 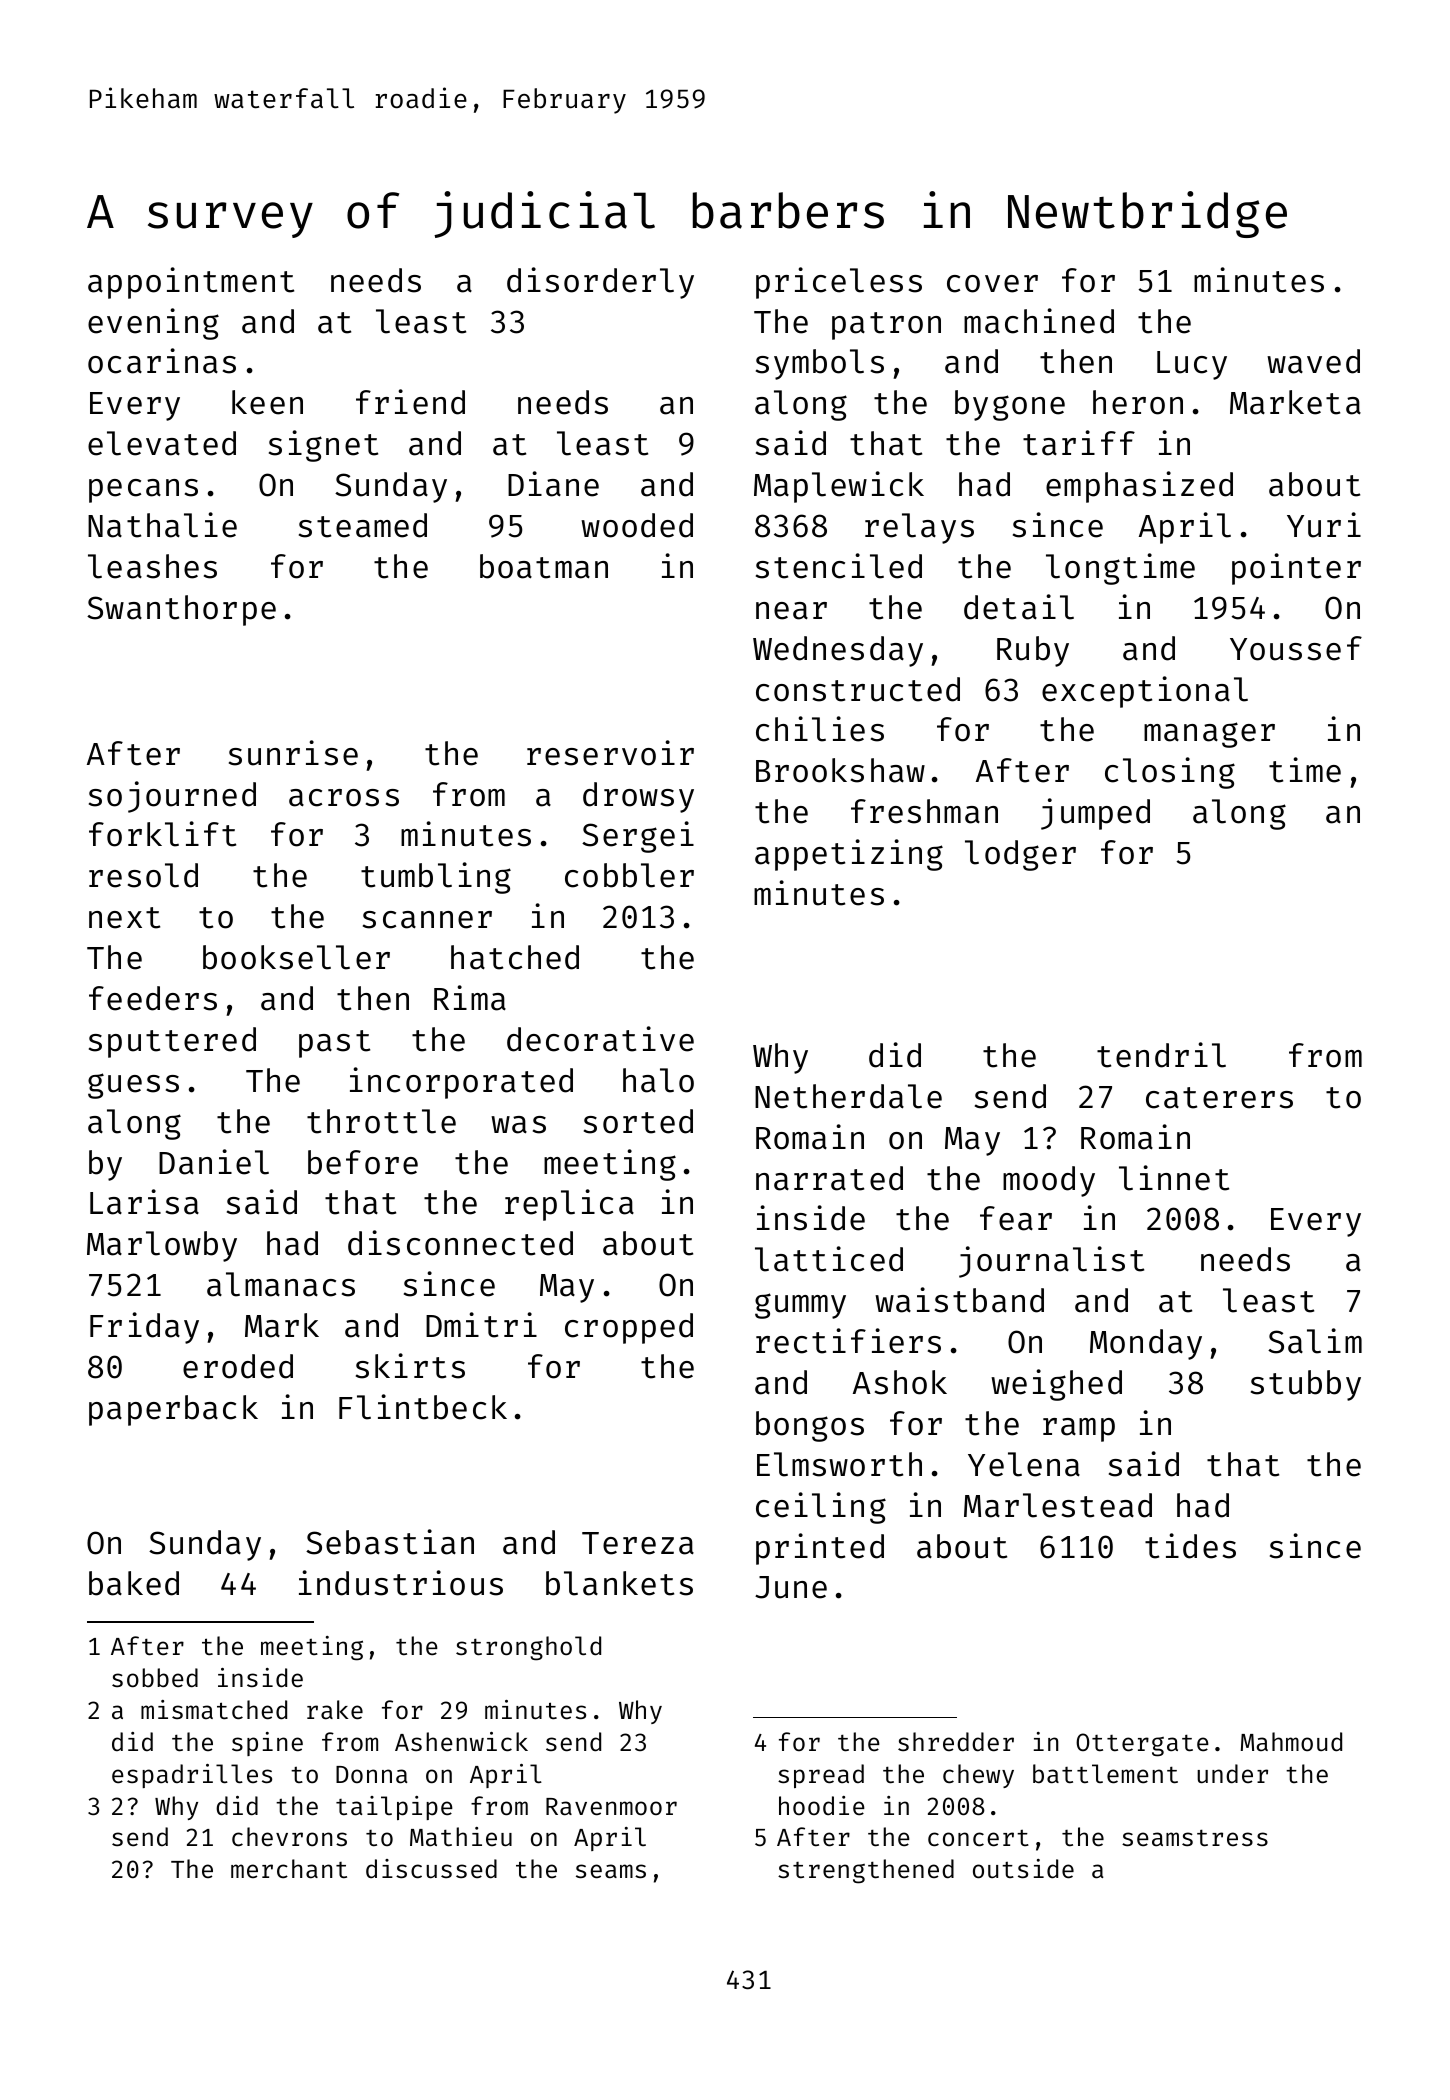 What do you see at coordinates (839, 283) in the image?
I see `priceless` at bounding box center [839, 283].
